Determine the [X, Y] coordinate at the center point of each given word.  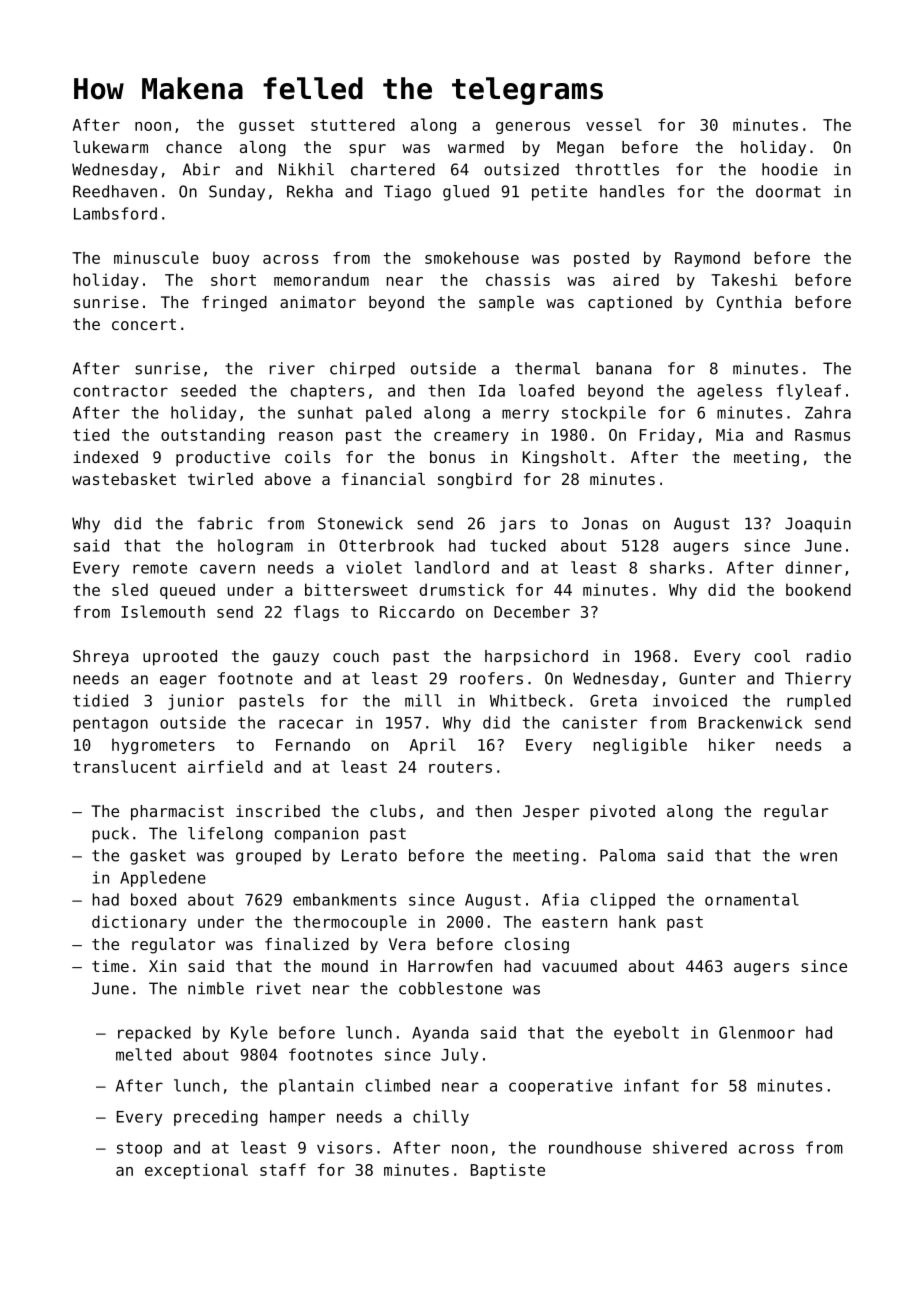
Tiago [407, 193]
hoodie [790, 169]
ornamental [752, 899]
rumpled [819, 702]
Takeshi [744, 279]
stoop [139, 1149]
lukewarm [110, 147]
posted [601, 259]
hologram [255, 547]
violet [374, 567]
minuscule [156, 257]
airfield [225, 766]
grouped [268, 857]
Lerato [369, 855]
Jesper [551, 813]
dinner [813, 567]
